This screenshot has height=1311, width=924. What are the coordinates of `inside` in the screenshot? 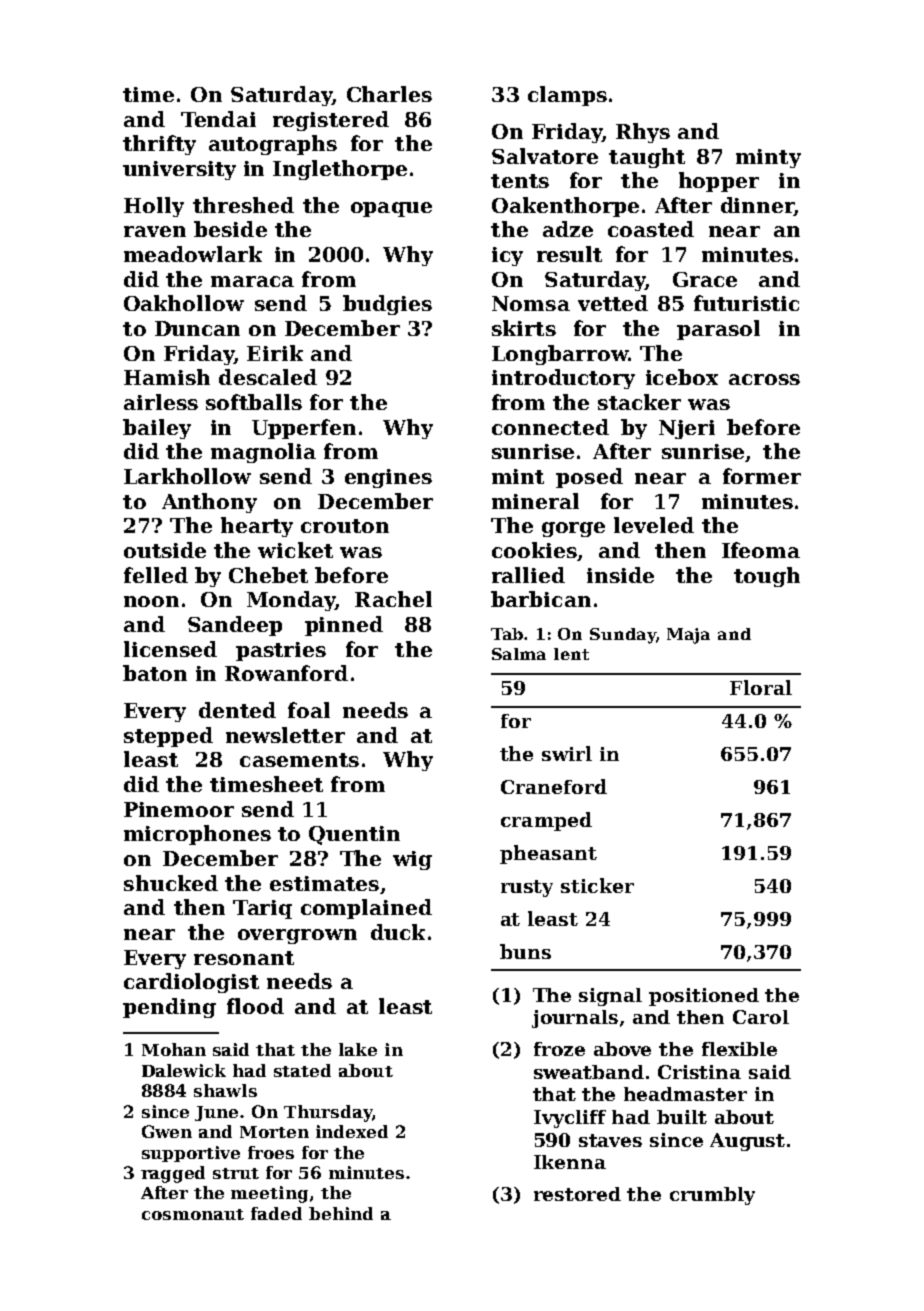 It's located at (620, 575).
